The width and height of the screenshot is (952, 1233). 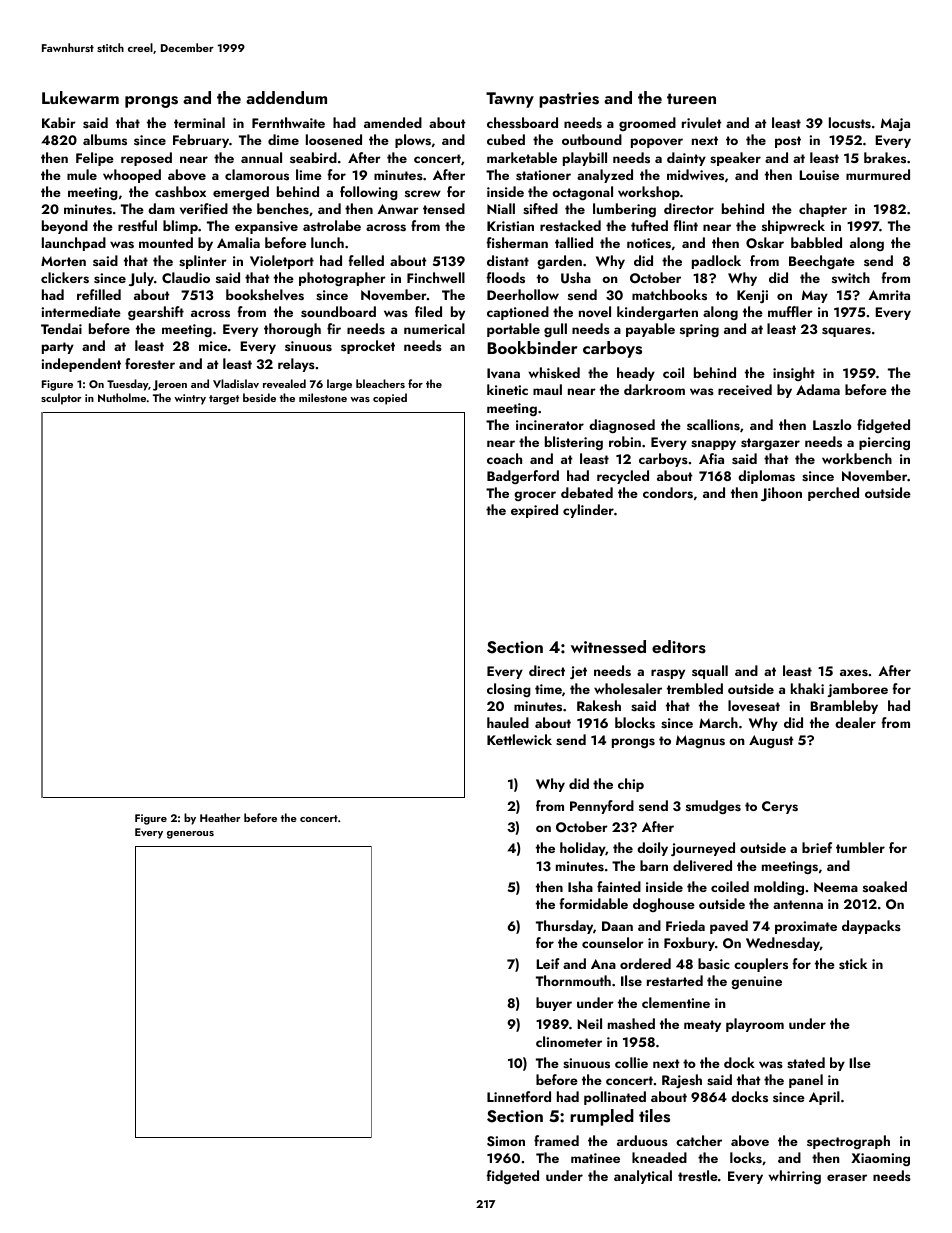 I want to click on editors, so click(x=679, y=647).
